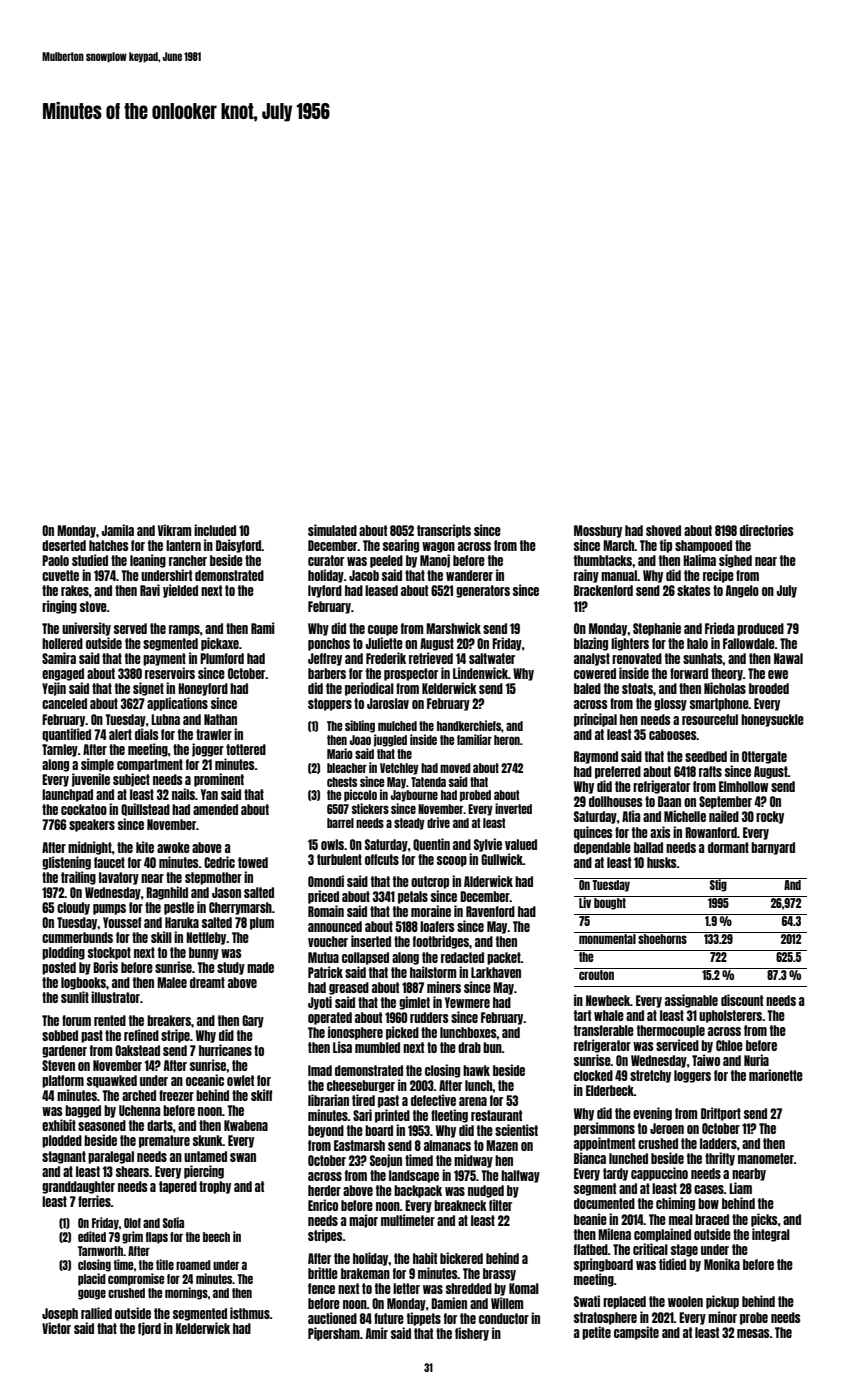 The height and width of the screenshot is (1400, 849). Describe the element at coordinates (604, 1129) in the screenshot. I see `persimmons` at that location.
